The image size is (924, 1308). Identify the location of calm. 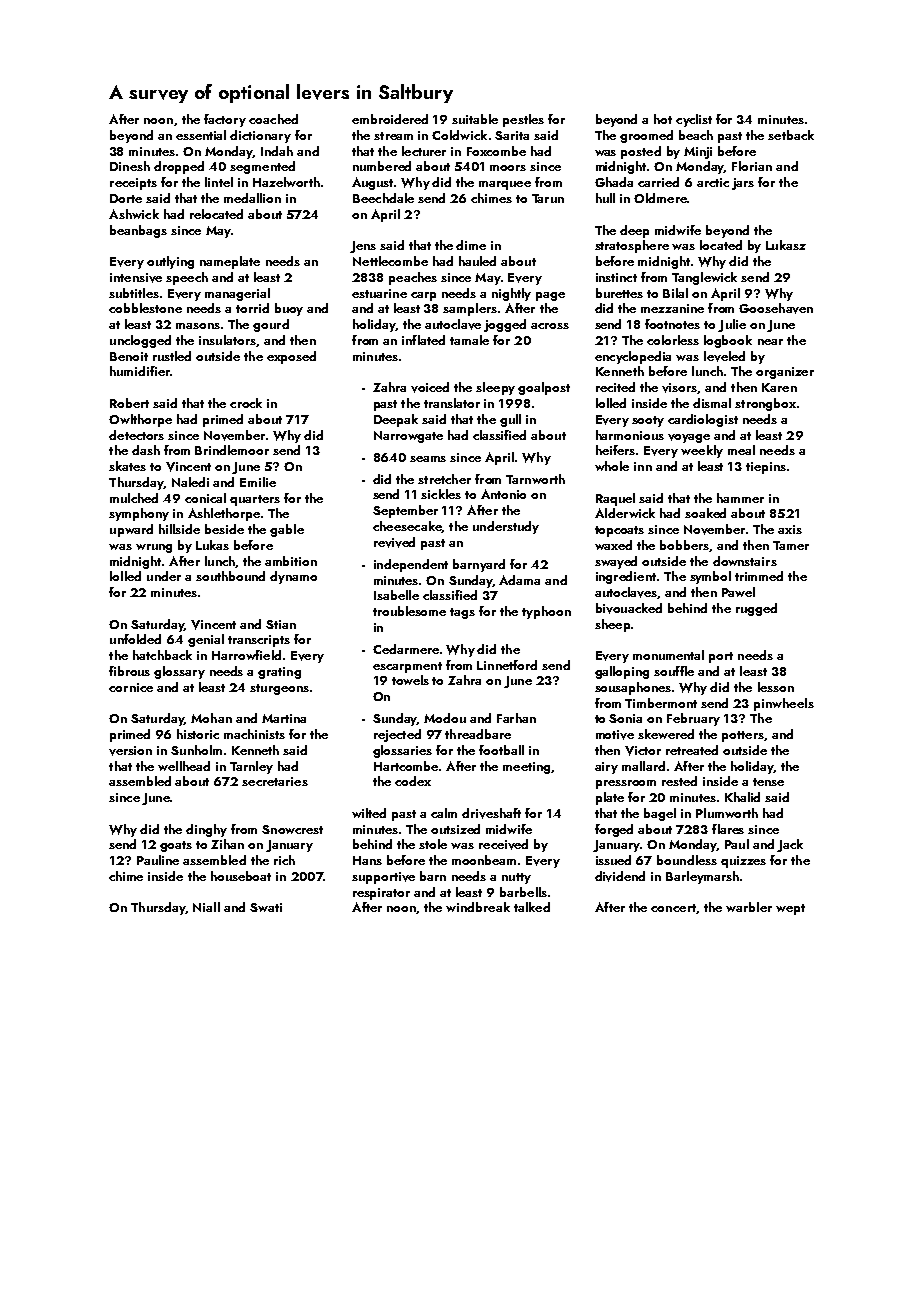
(444, 813).
